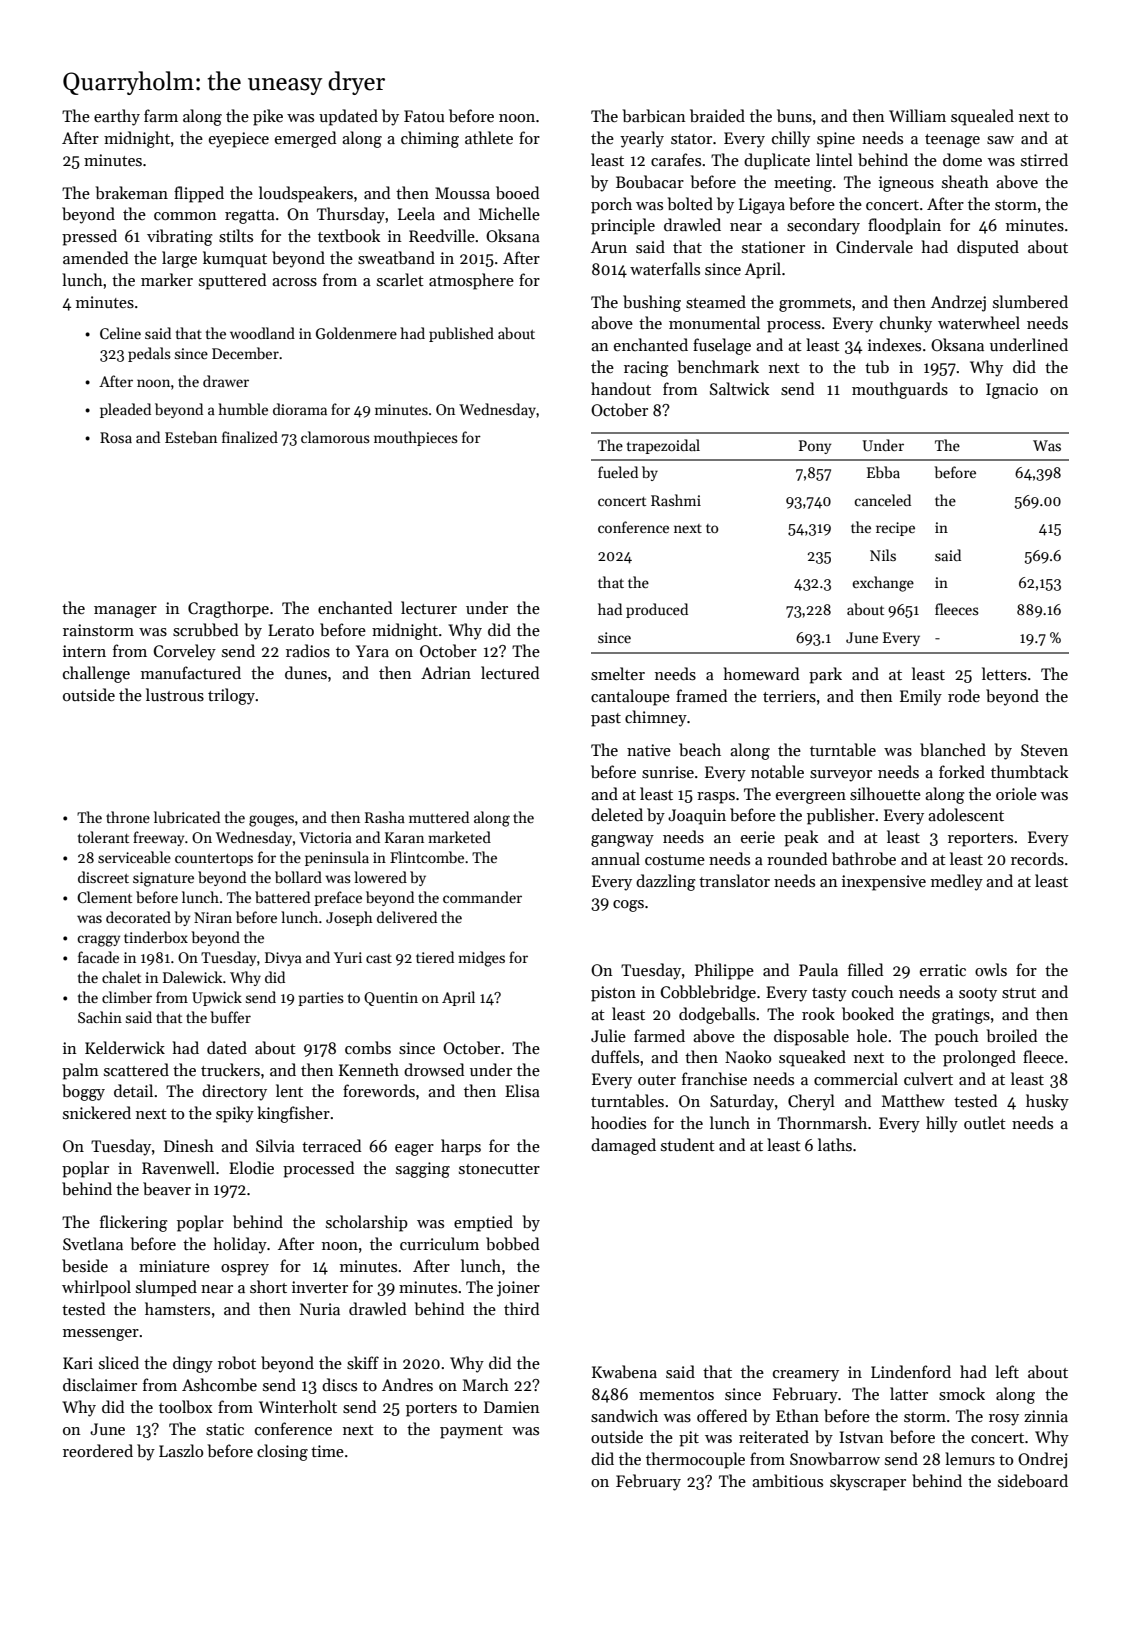 This screenshot has height=1638, width=1131. What do you see at coordinates (873, 991) in the screenshot?
I see `couch` at bounding box center [873, 991].
